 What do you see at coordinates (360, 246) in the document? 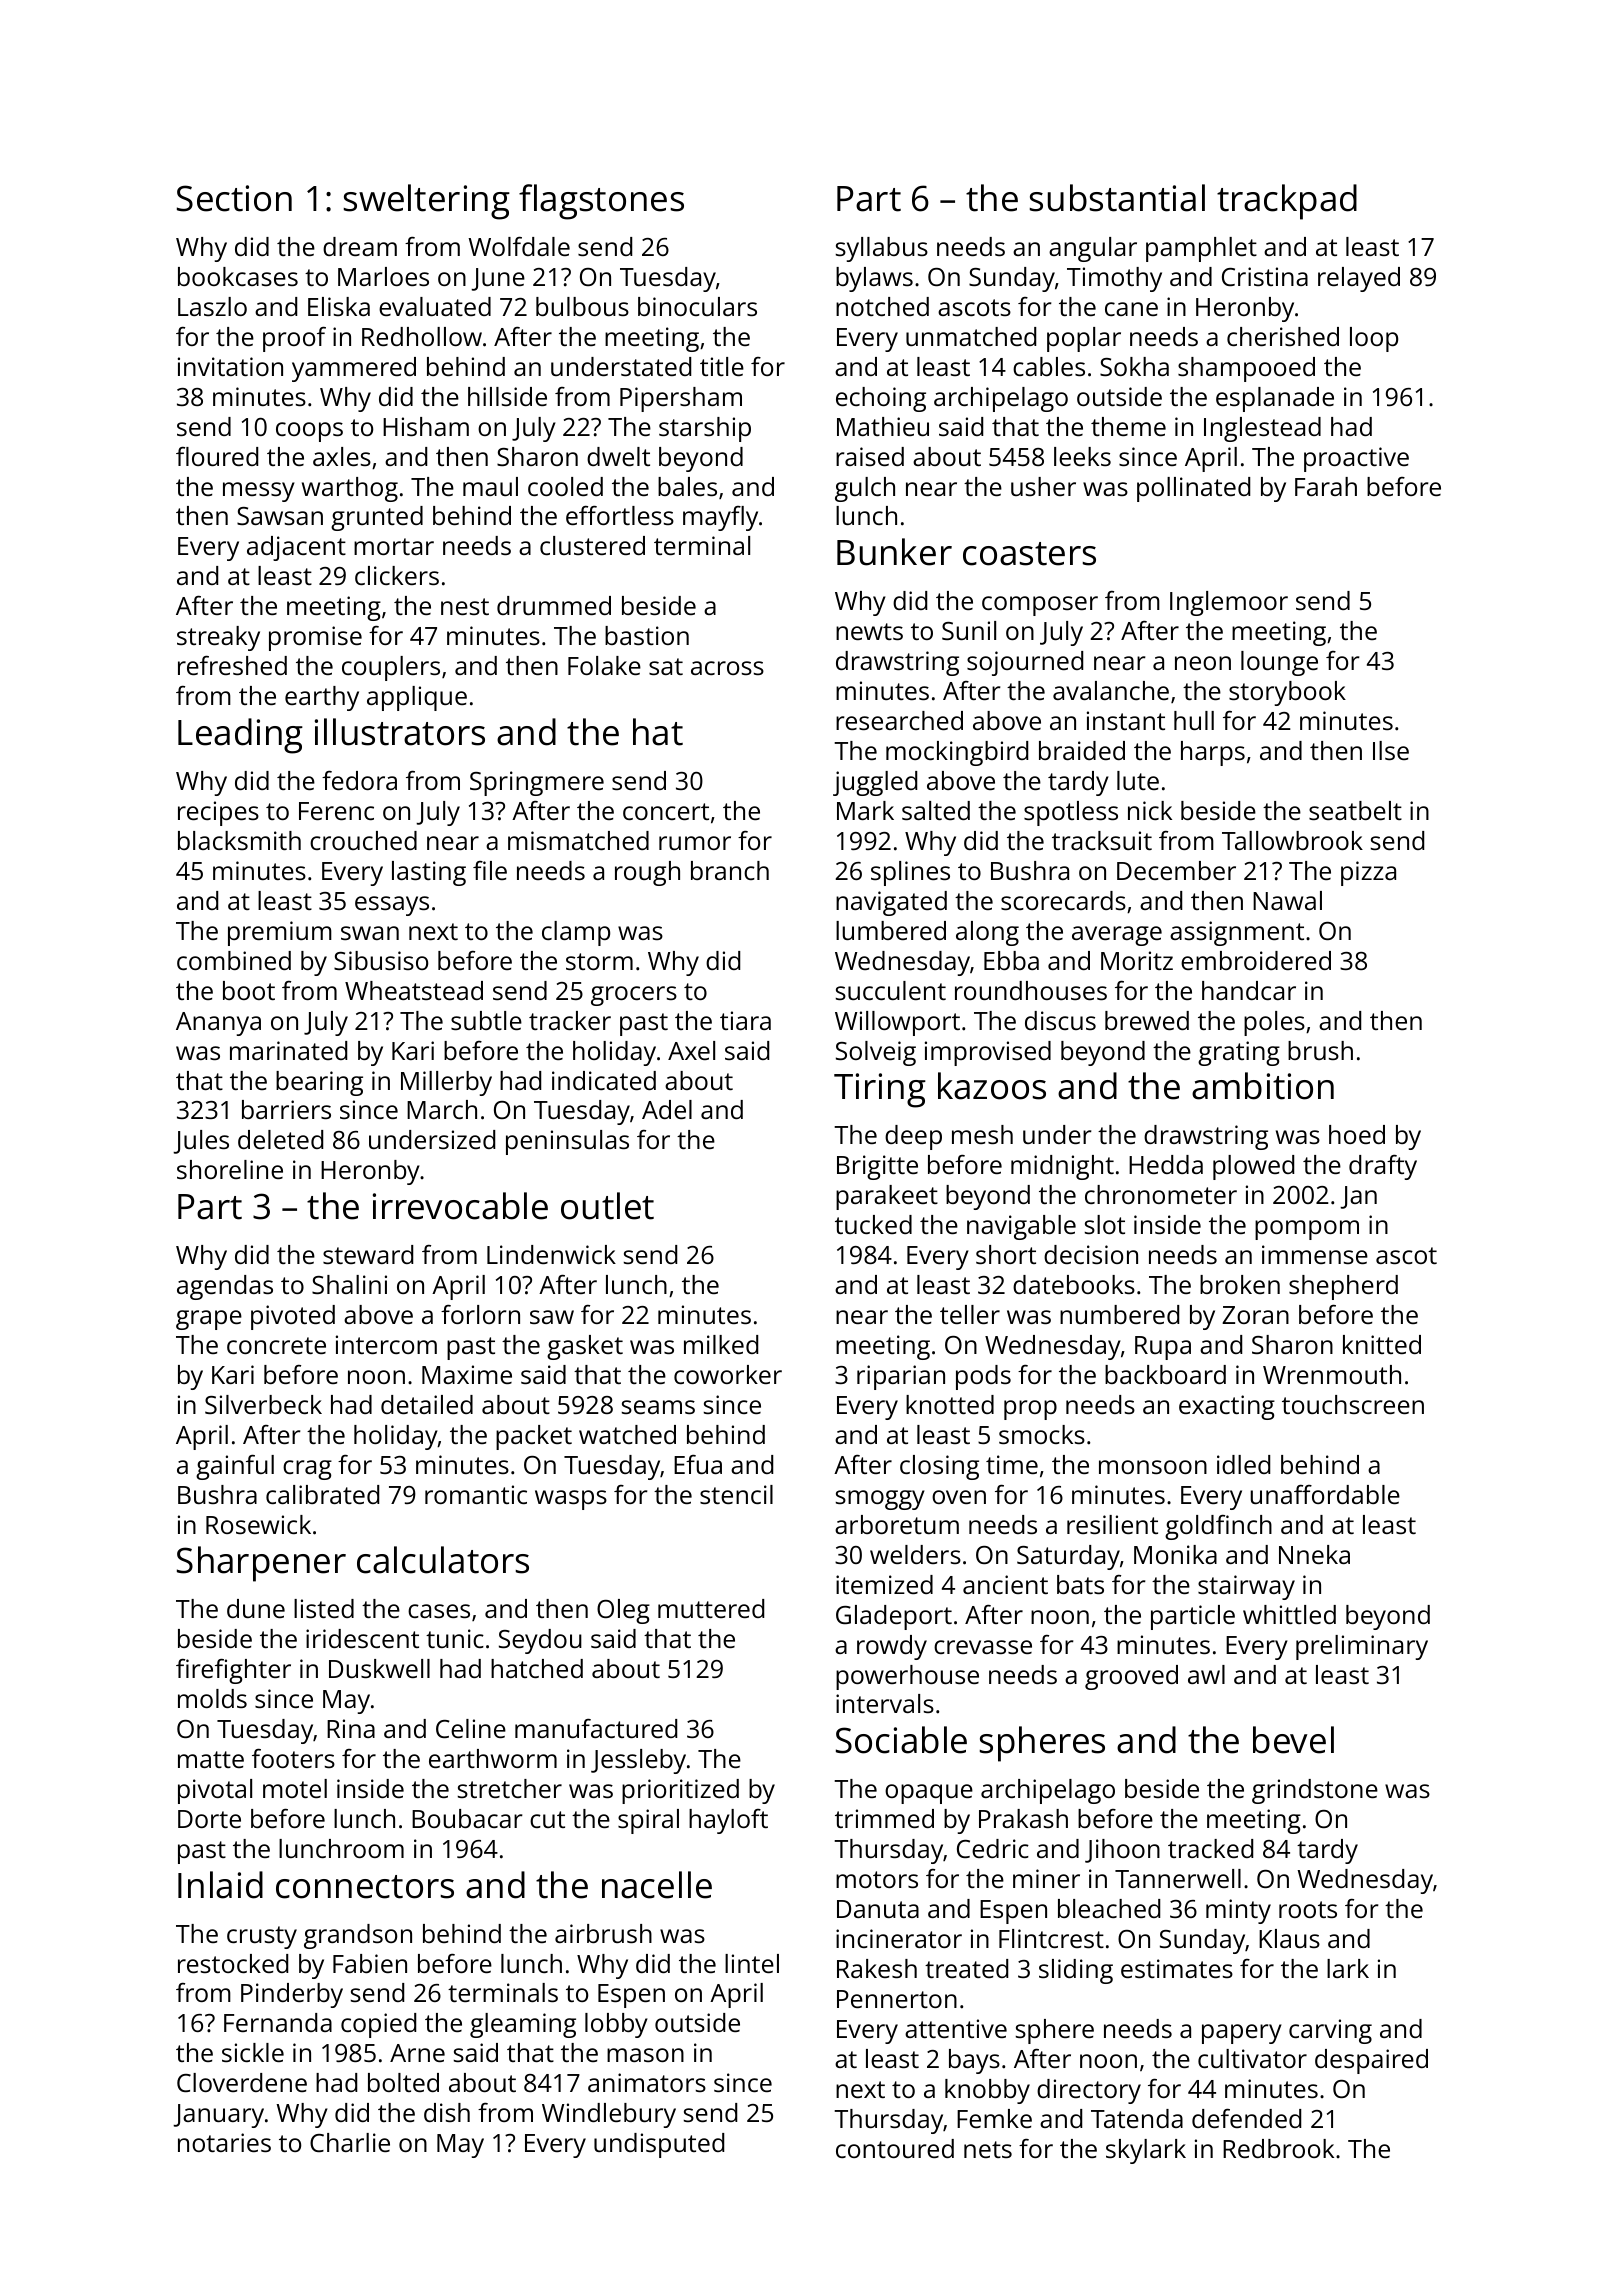
I see `dream` at bounding box center [360, 246].
